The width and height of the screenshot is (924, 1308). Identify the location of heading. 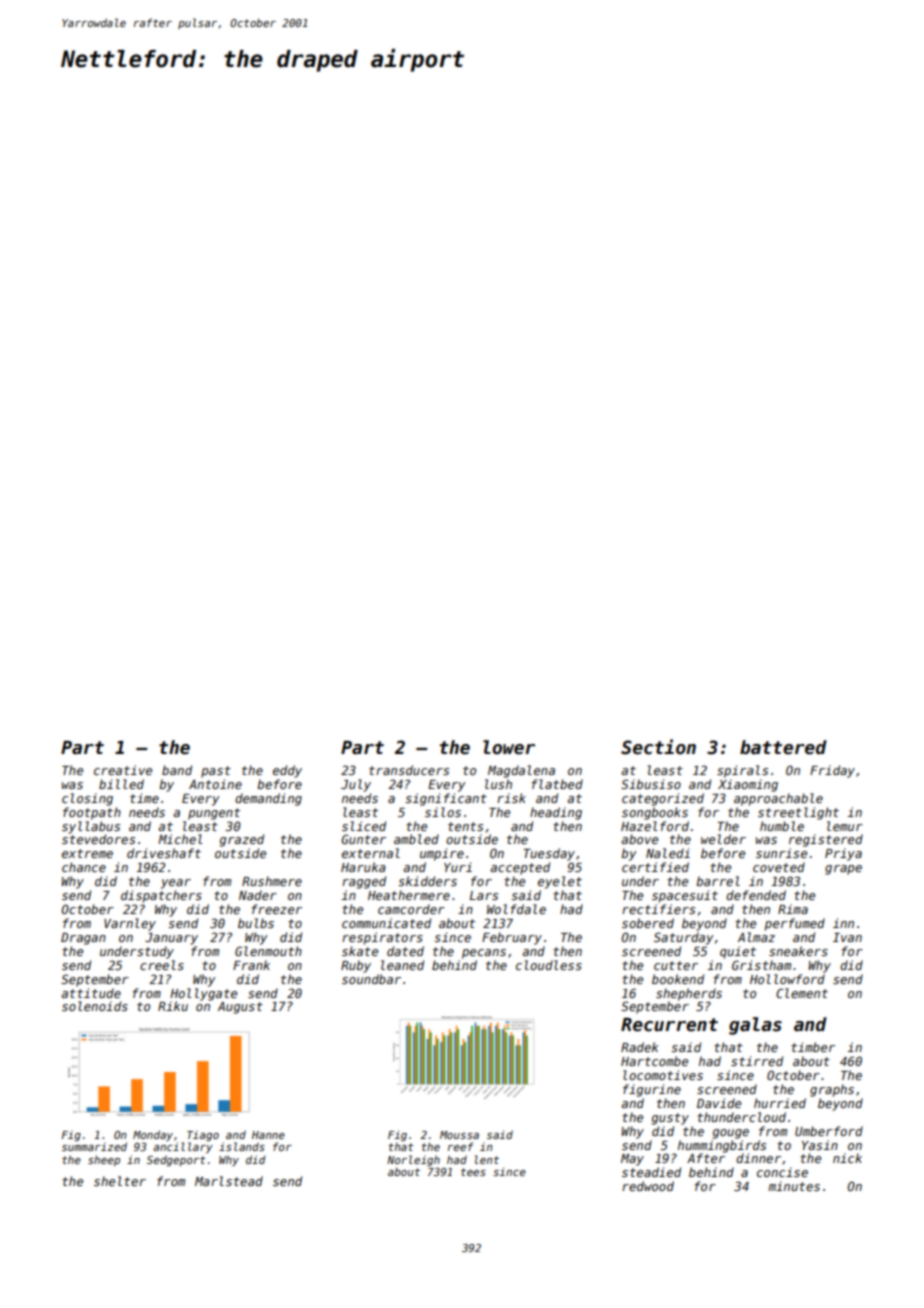
(556, 813).
